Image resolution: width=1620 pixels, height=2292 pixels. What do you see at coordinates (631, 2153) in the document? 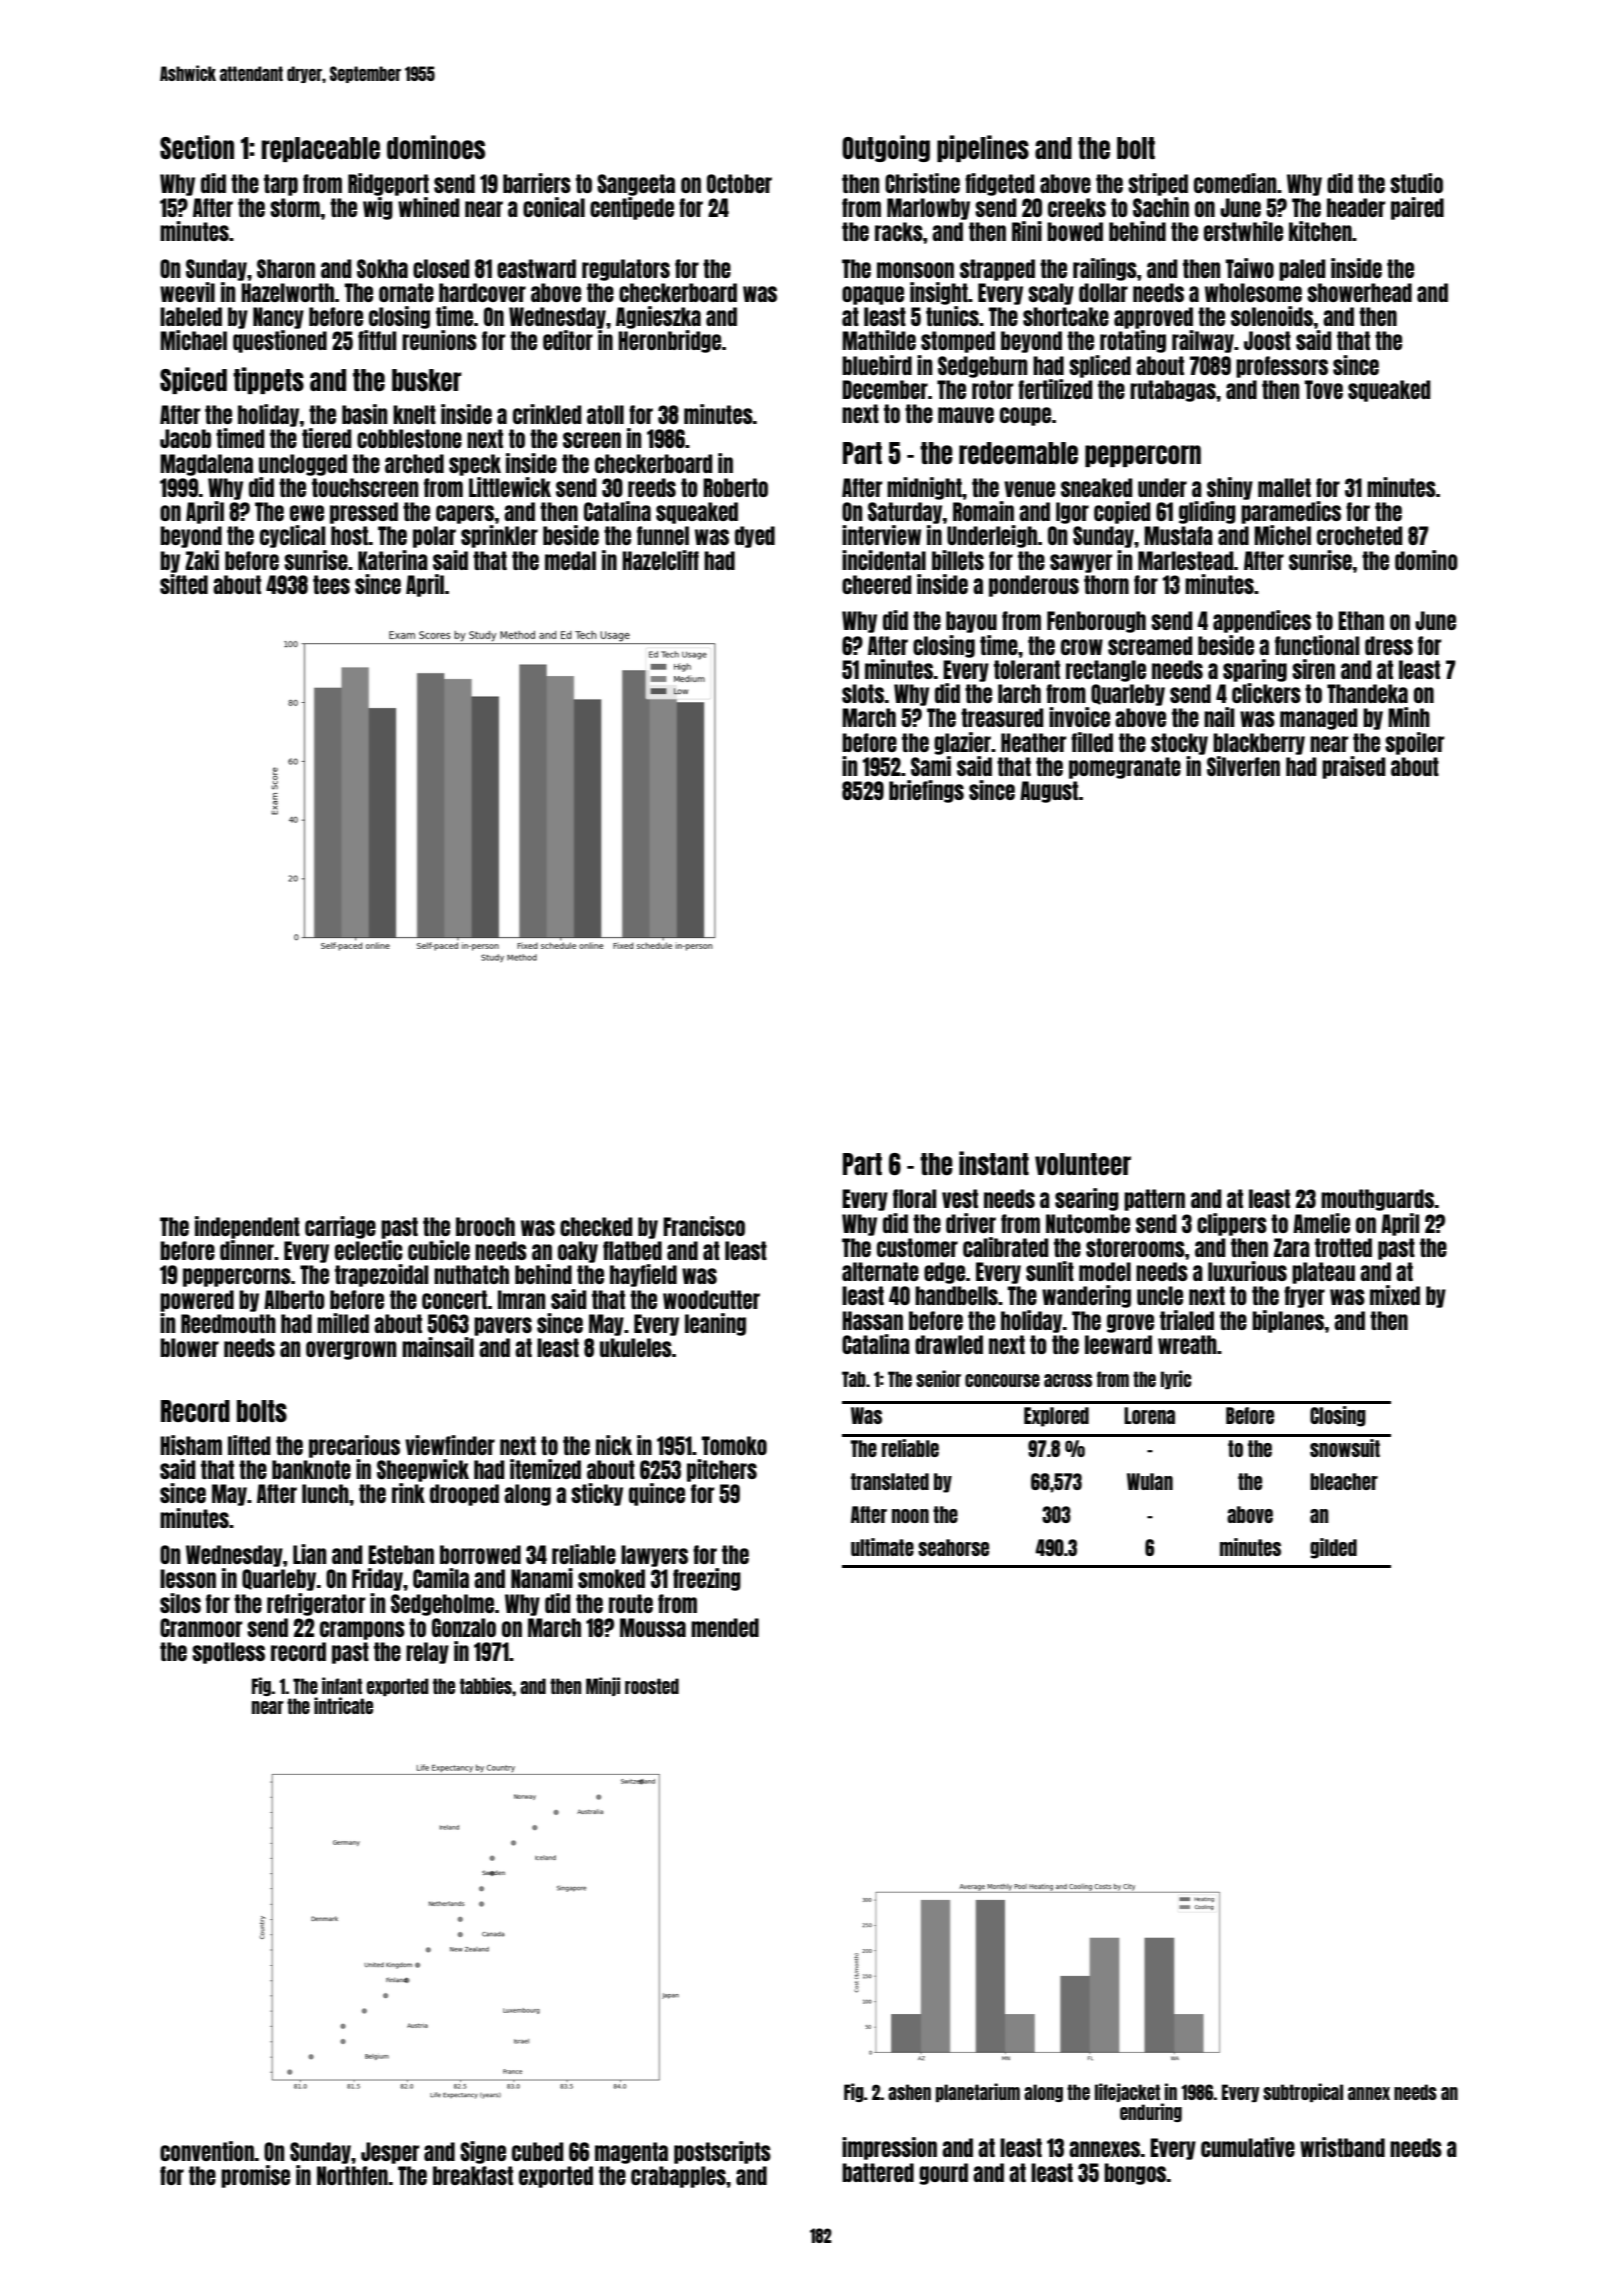
I see `magenta` at bounding box center [631, 2153].
